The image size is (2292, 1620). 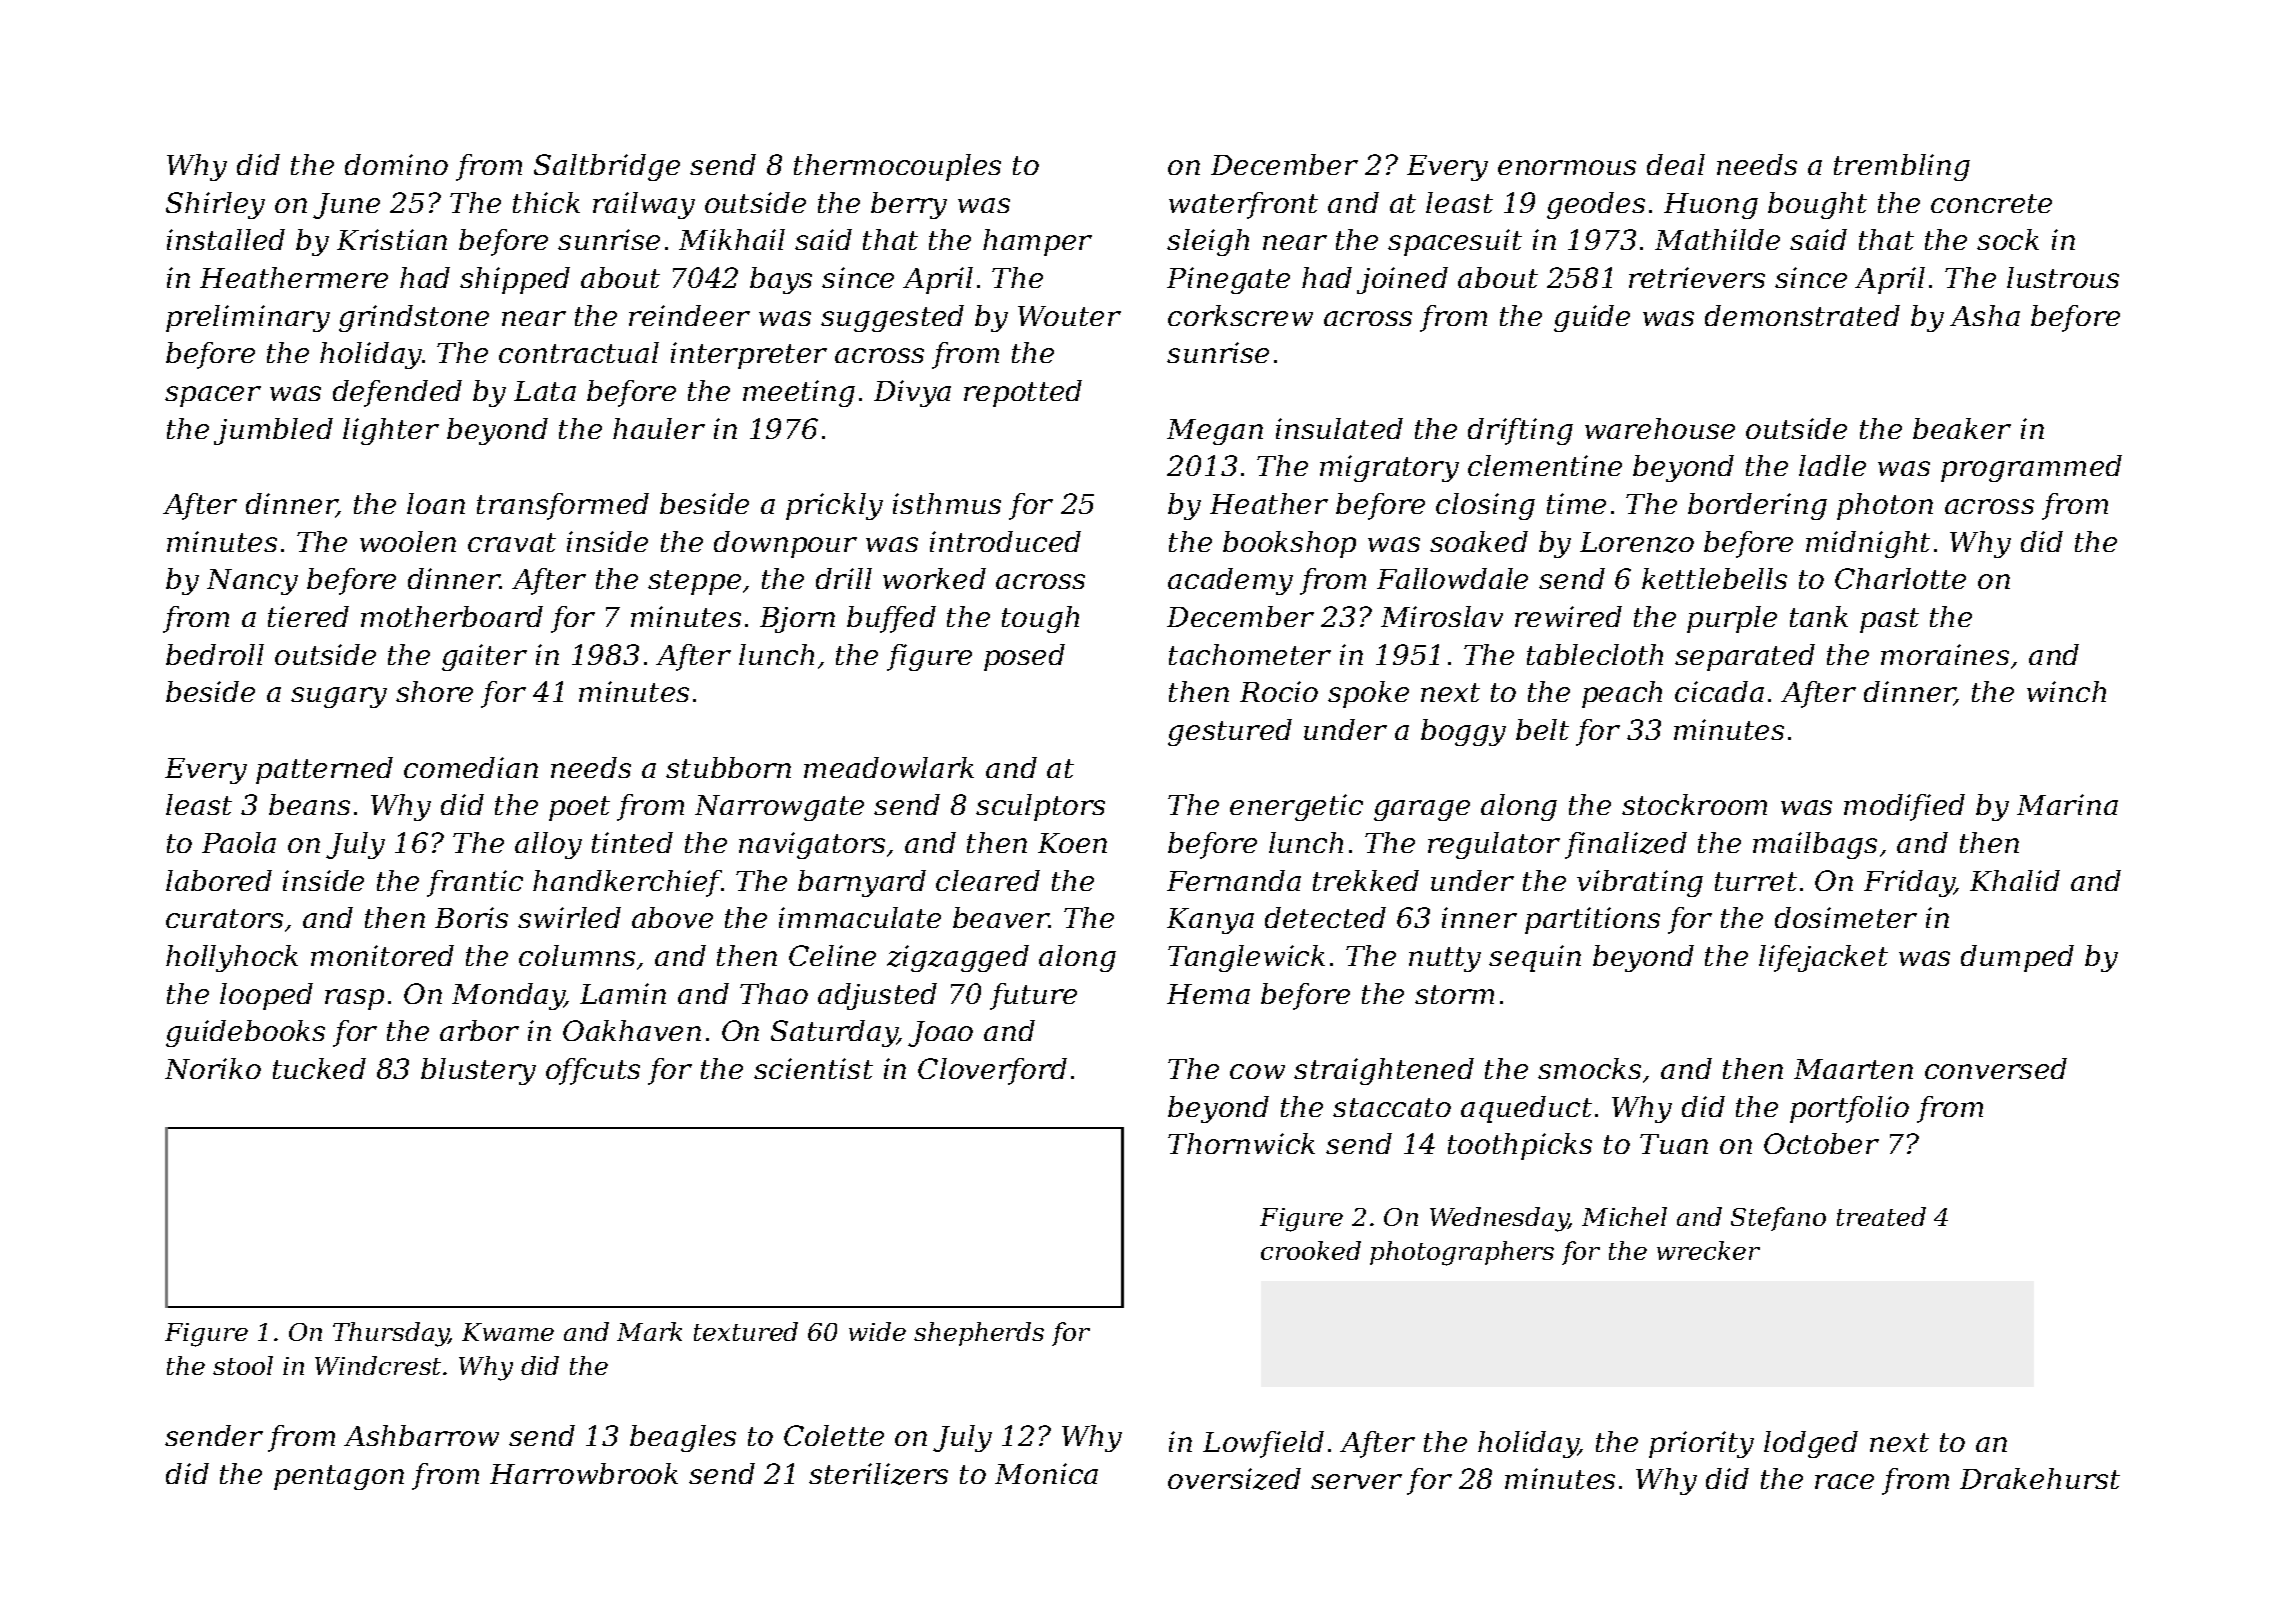 What do you see at coordinates (1637, 542) in the page?
I see `Lorenzo` at bounding box center [1637, 542].
